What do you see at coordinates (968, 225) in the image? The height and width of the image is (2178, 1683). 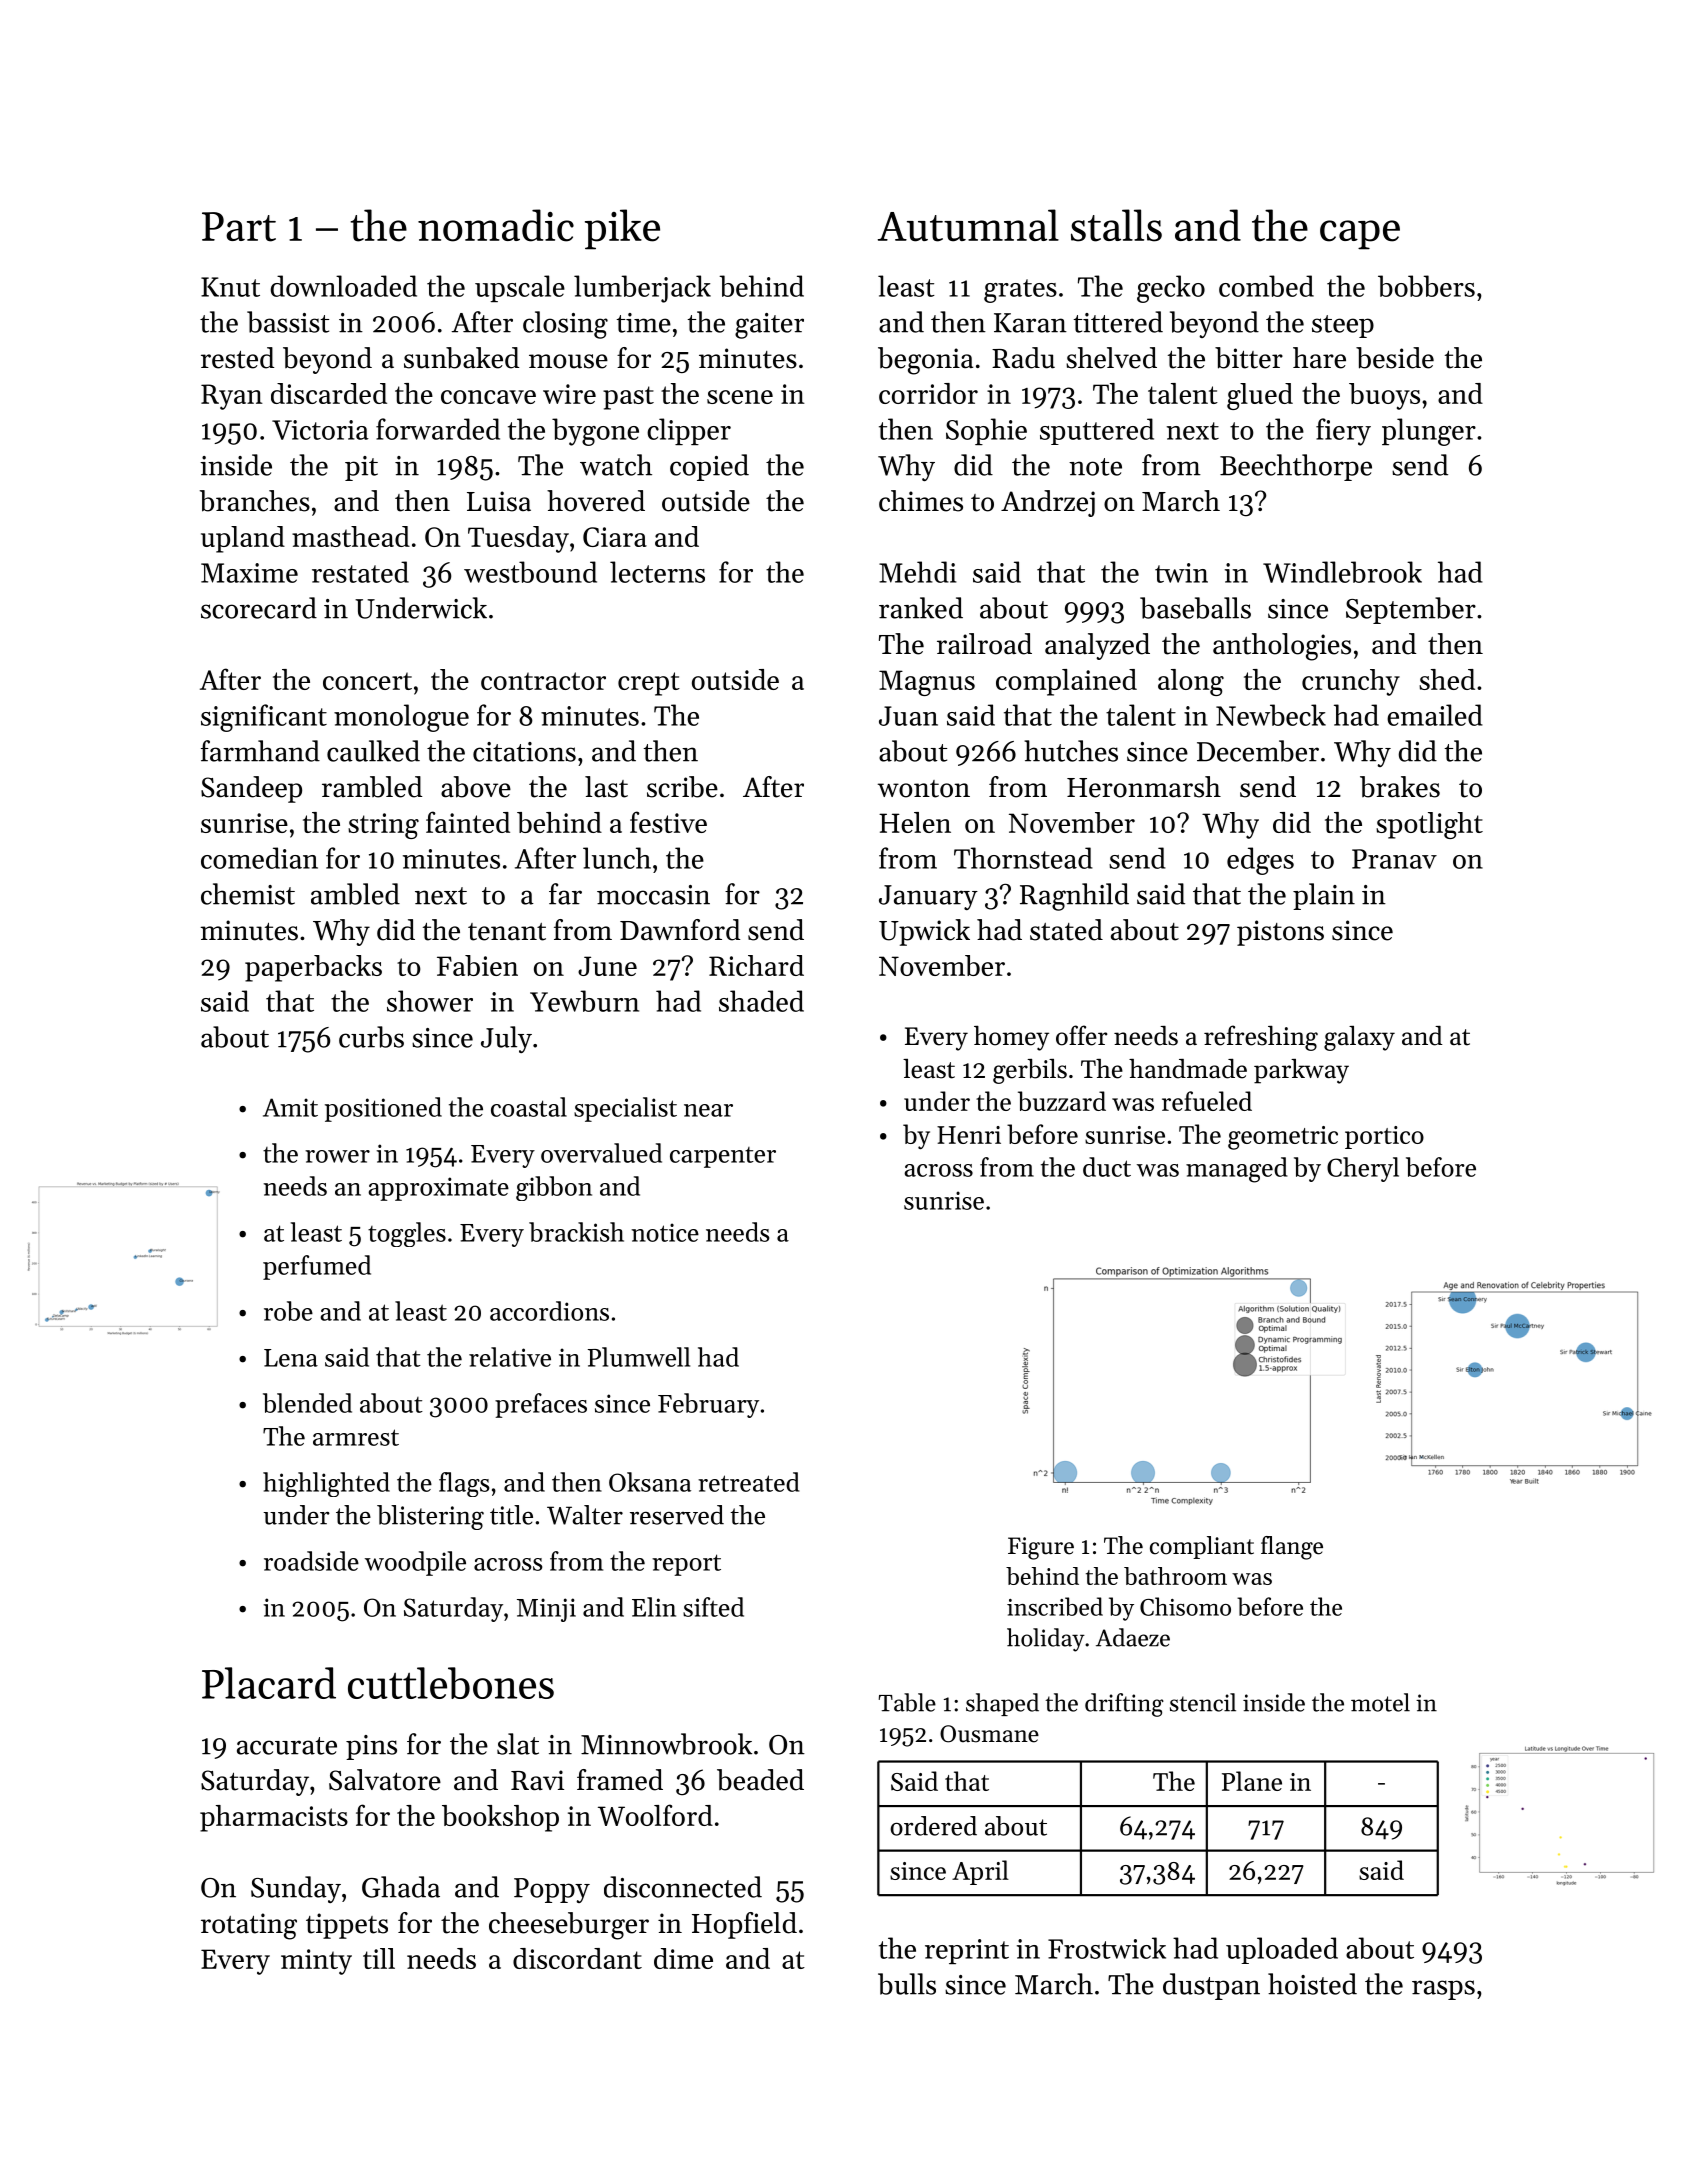 I see `Autumnal` at bounding box center [968, 225].
